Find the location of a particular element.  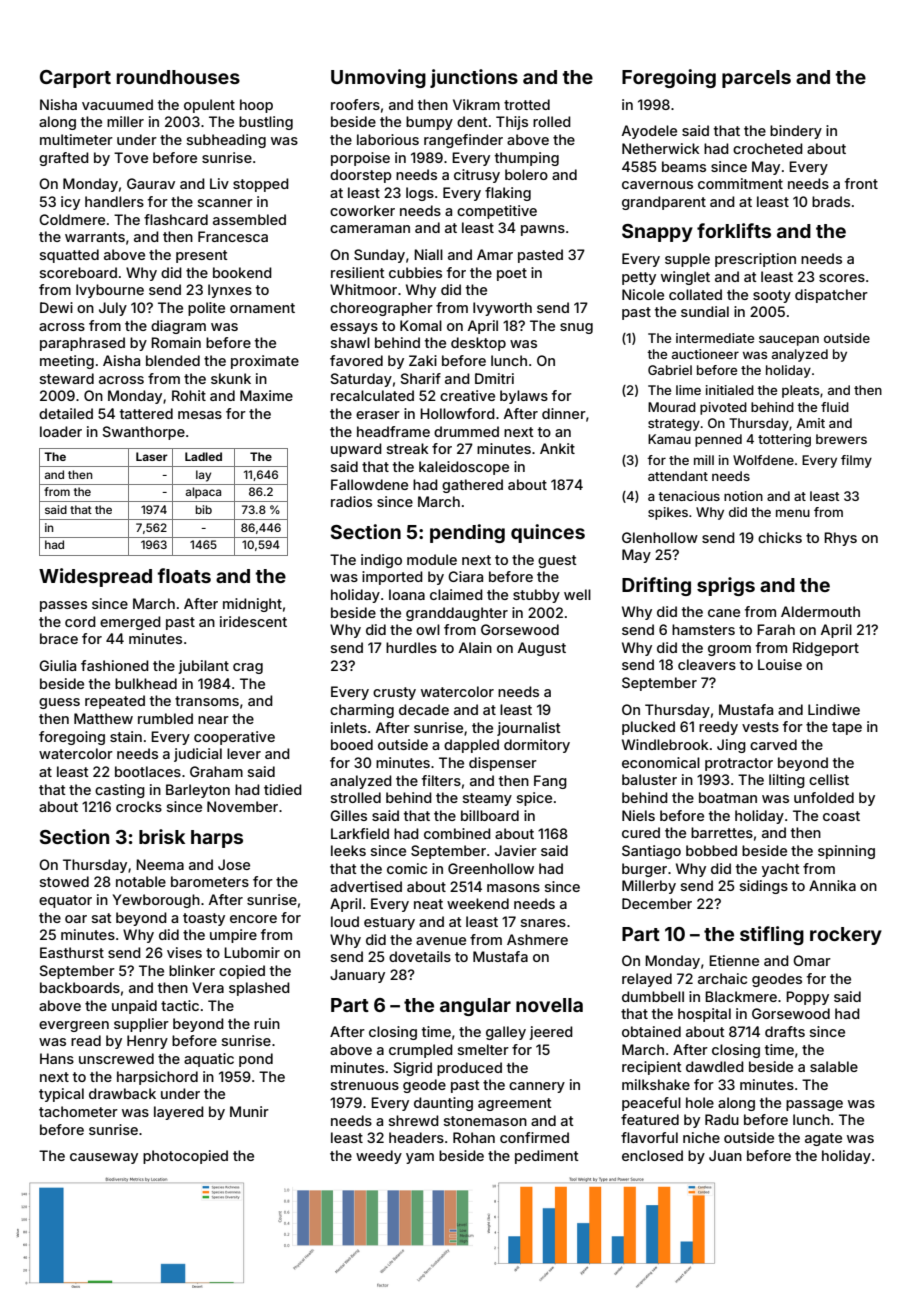

loader is located at coordinates (61, 431).
